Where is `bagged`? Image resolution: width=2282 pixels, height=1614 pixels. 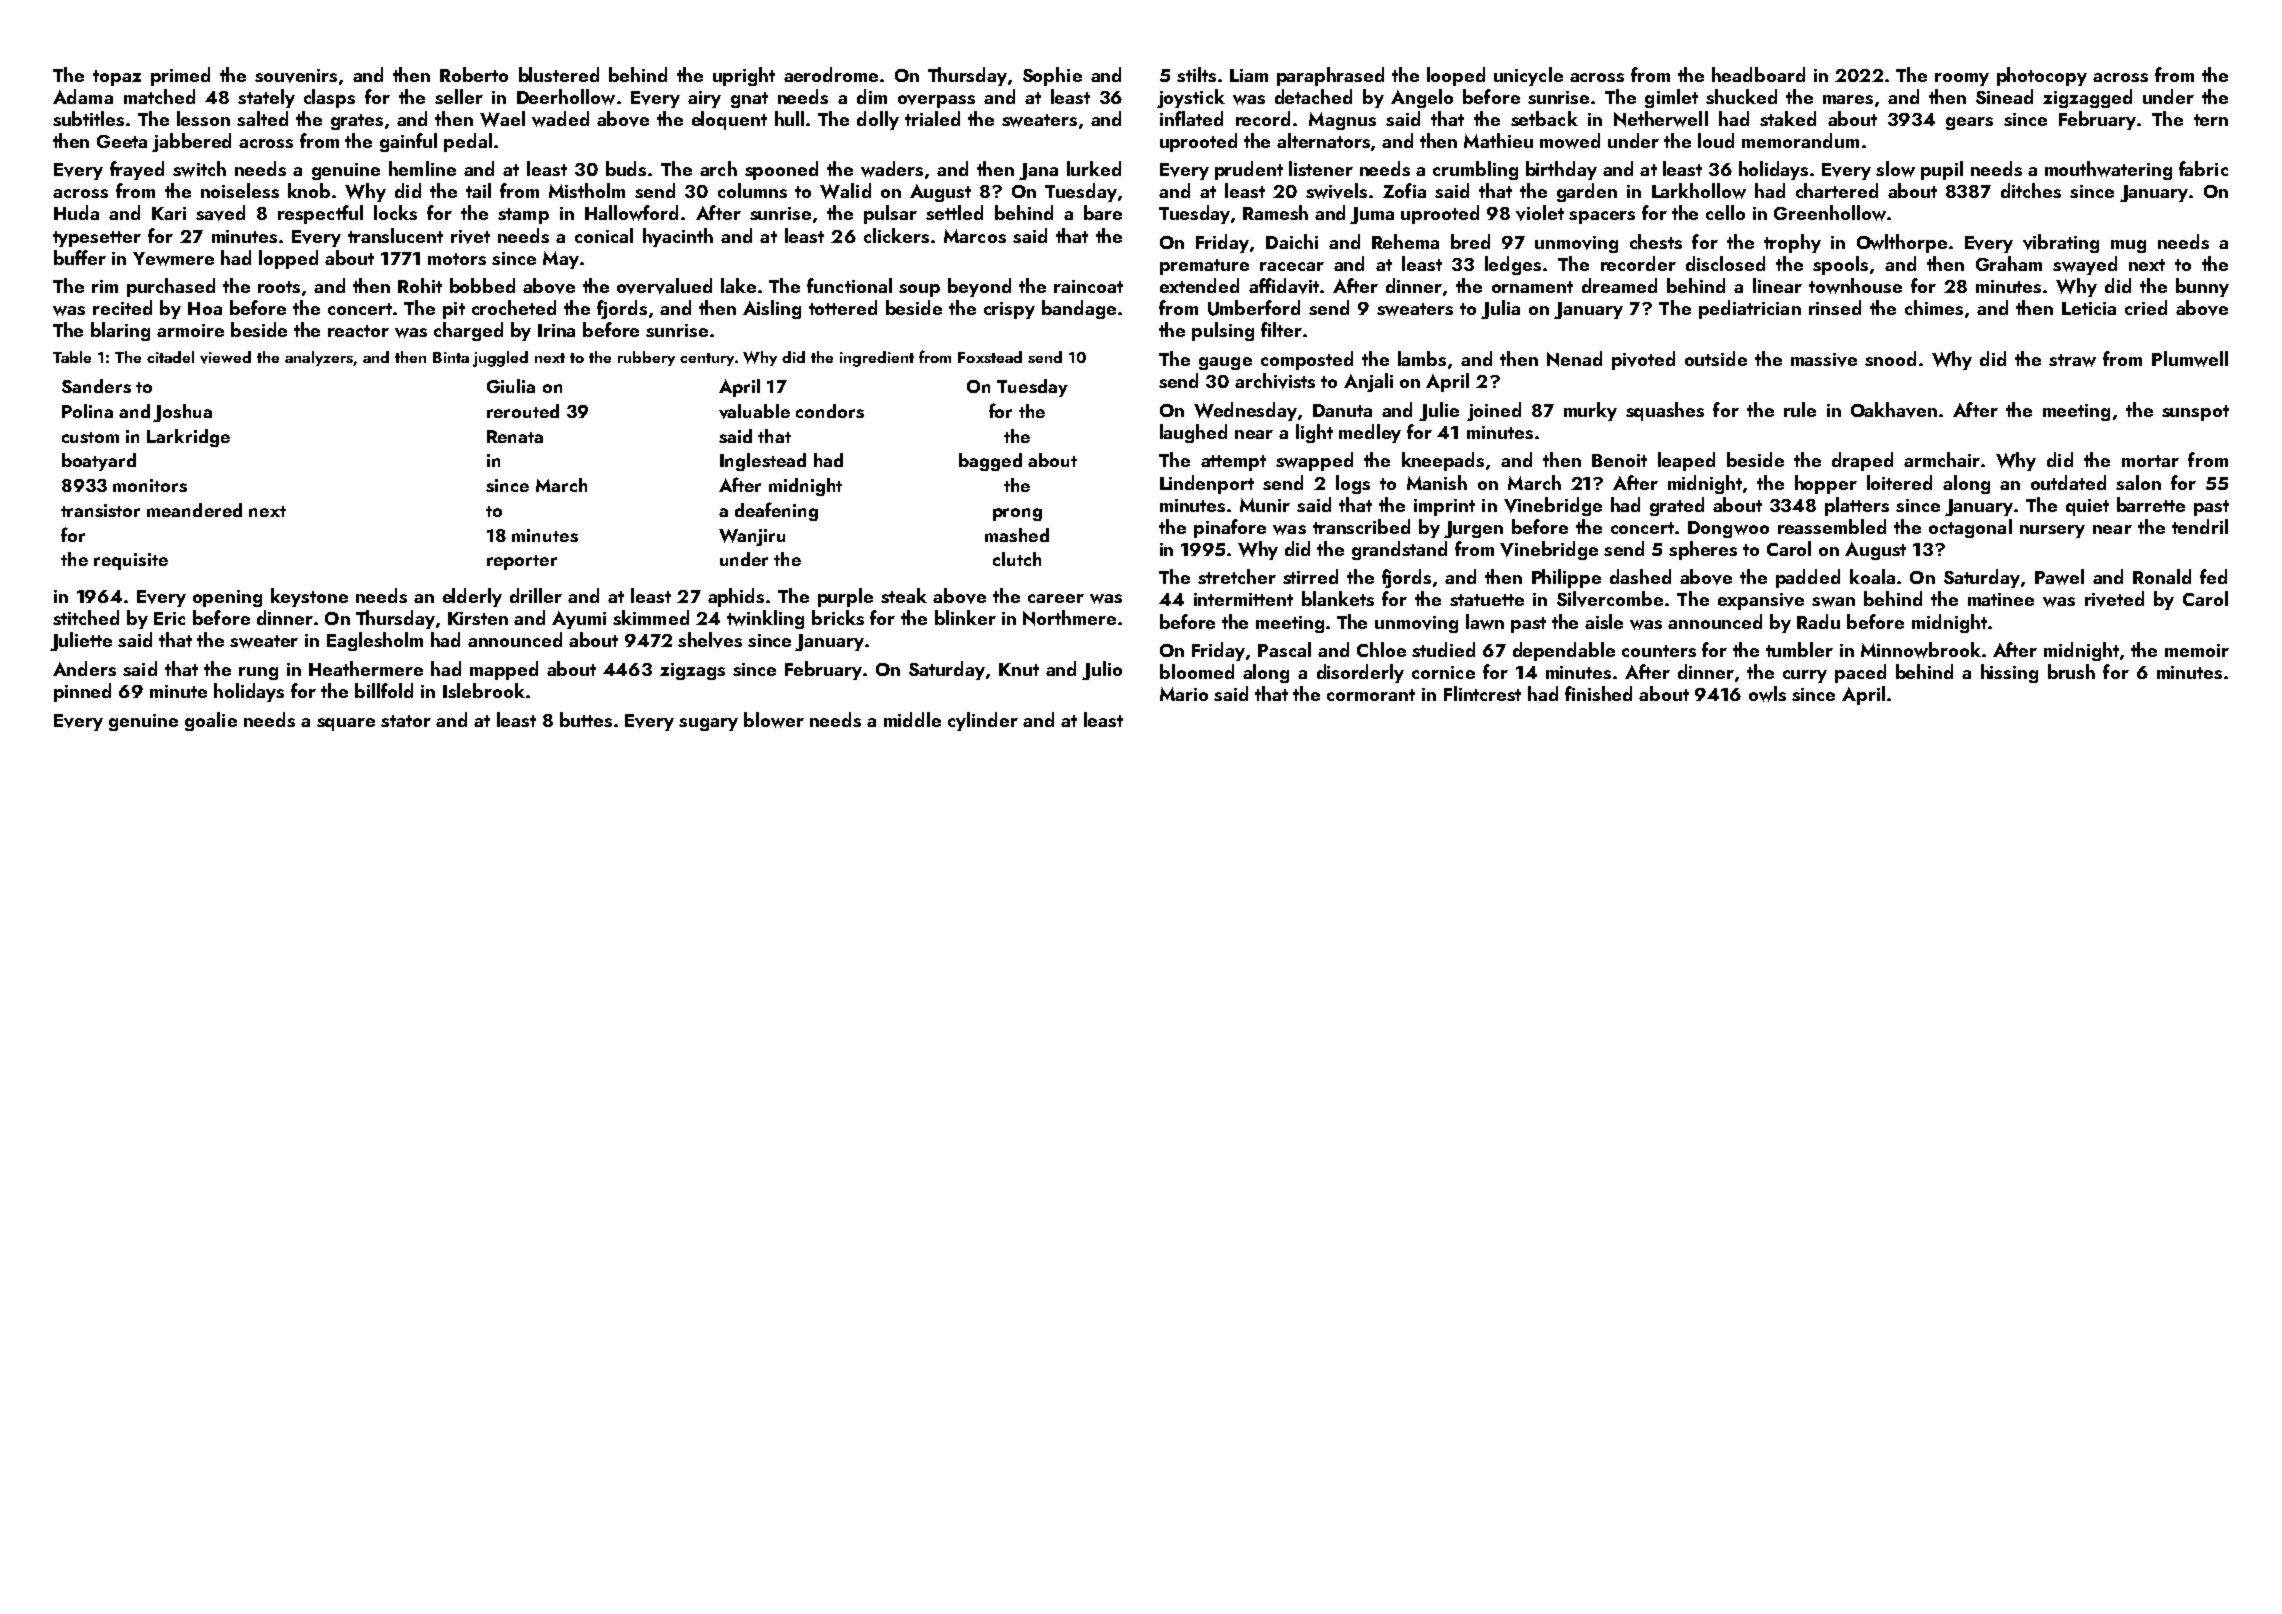 bagged is located at coordinates (990, 462).
